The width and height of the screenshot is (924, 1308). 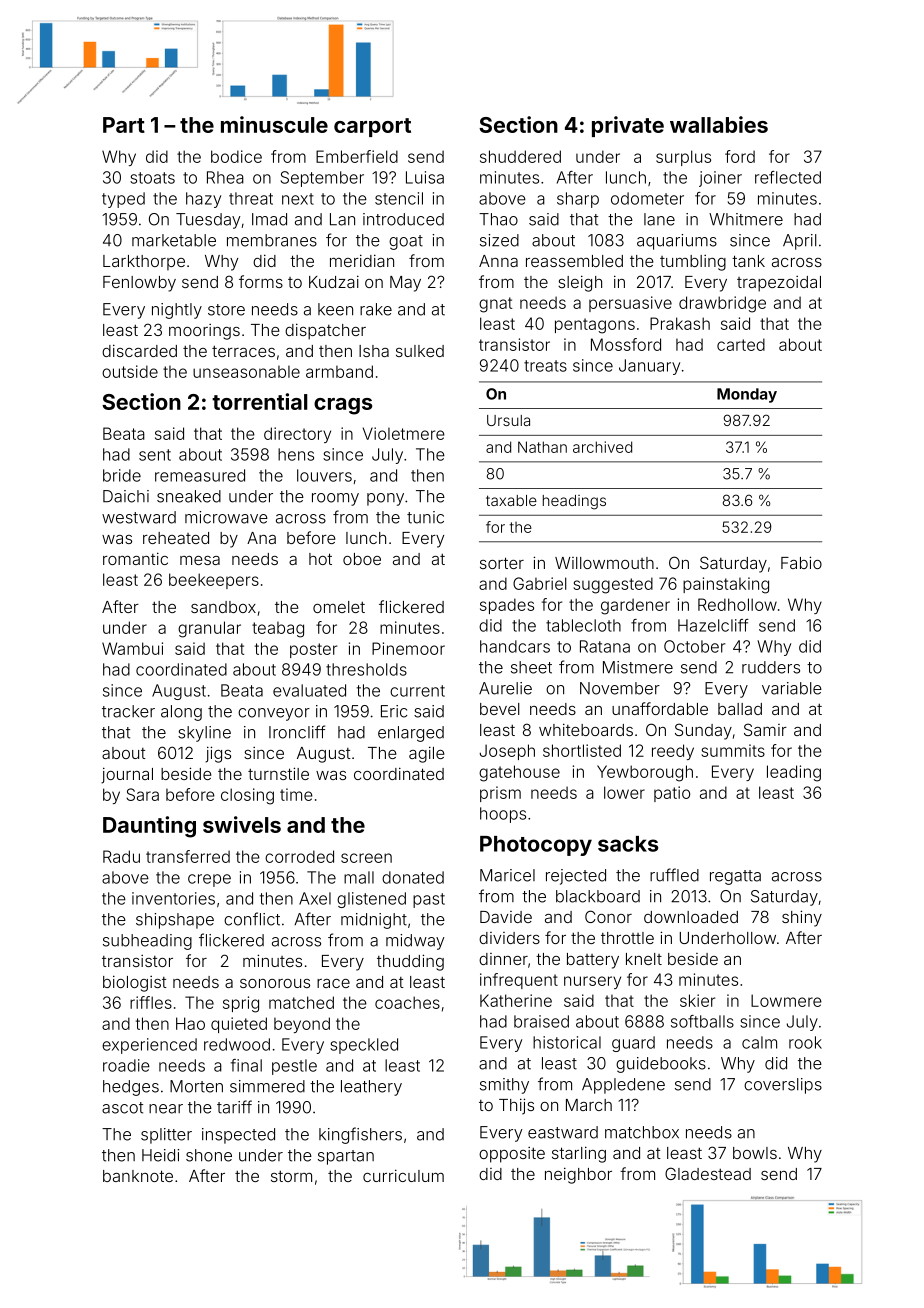 I want to click on guard, so click(x=633, y=1044).
